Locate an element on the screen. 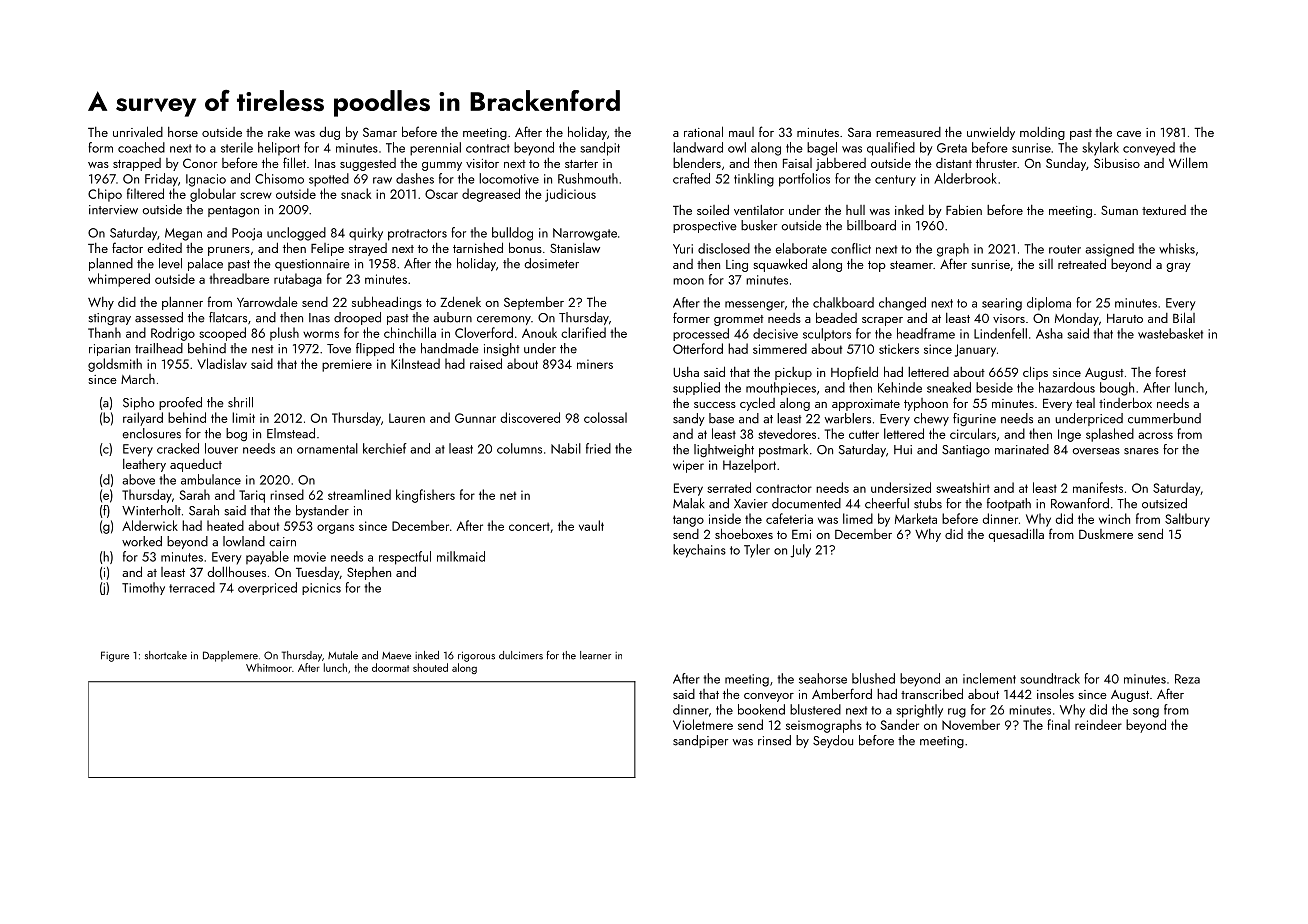  Suman is located at coordinates (1119, 210).
